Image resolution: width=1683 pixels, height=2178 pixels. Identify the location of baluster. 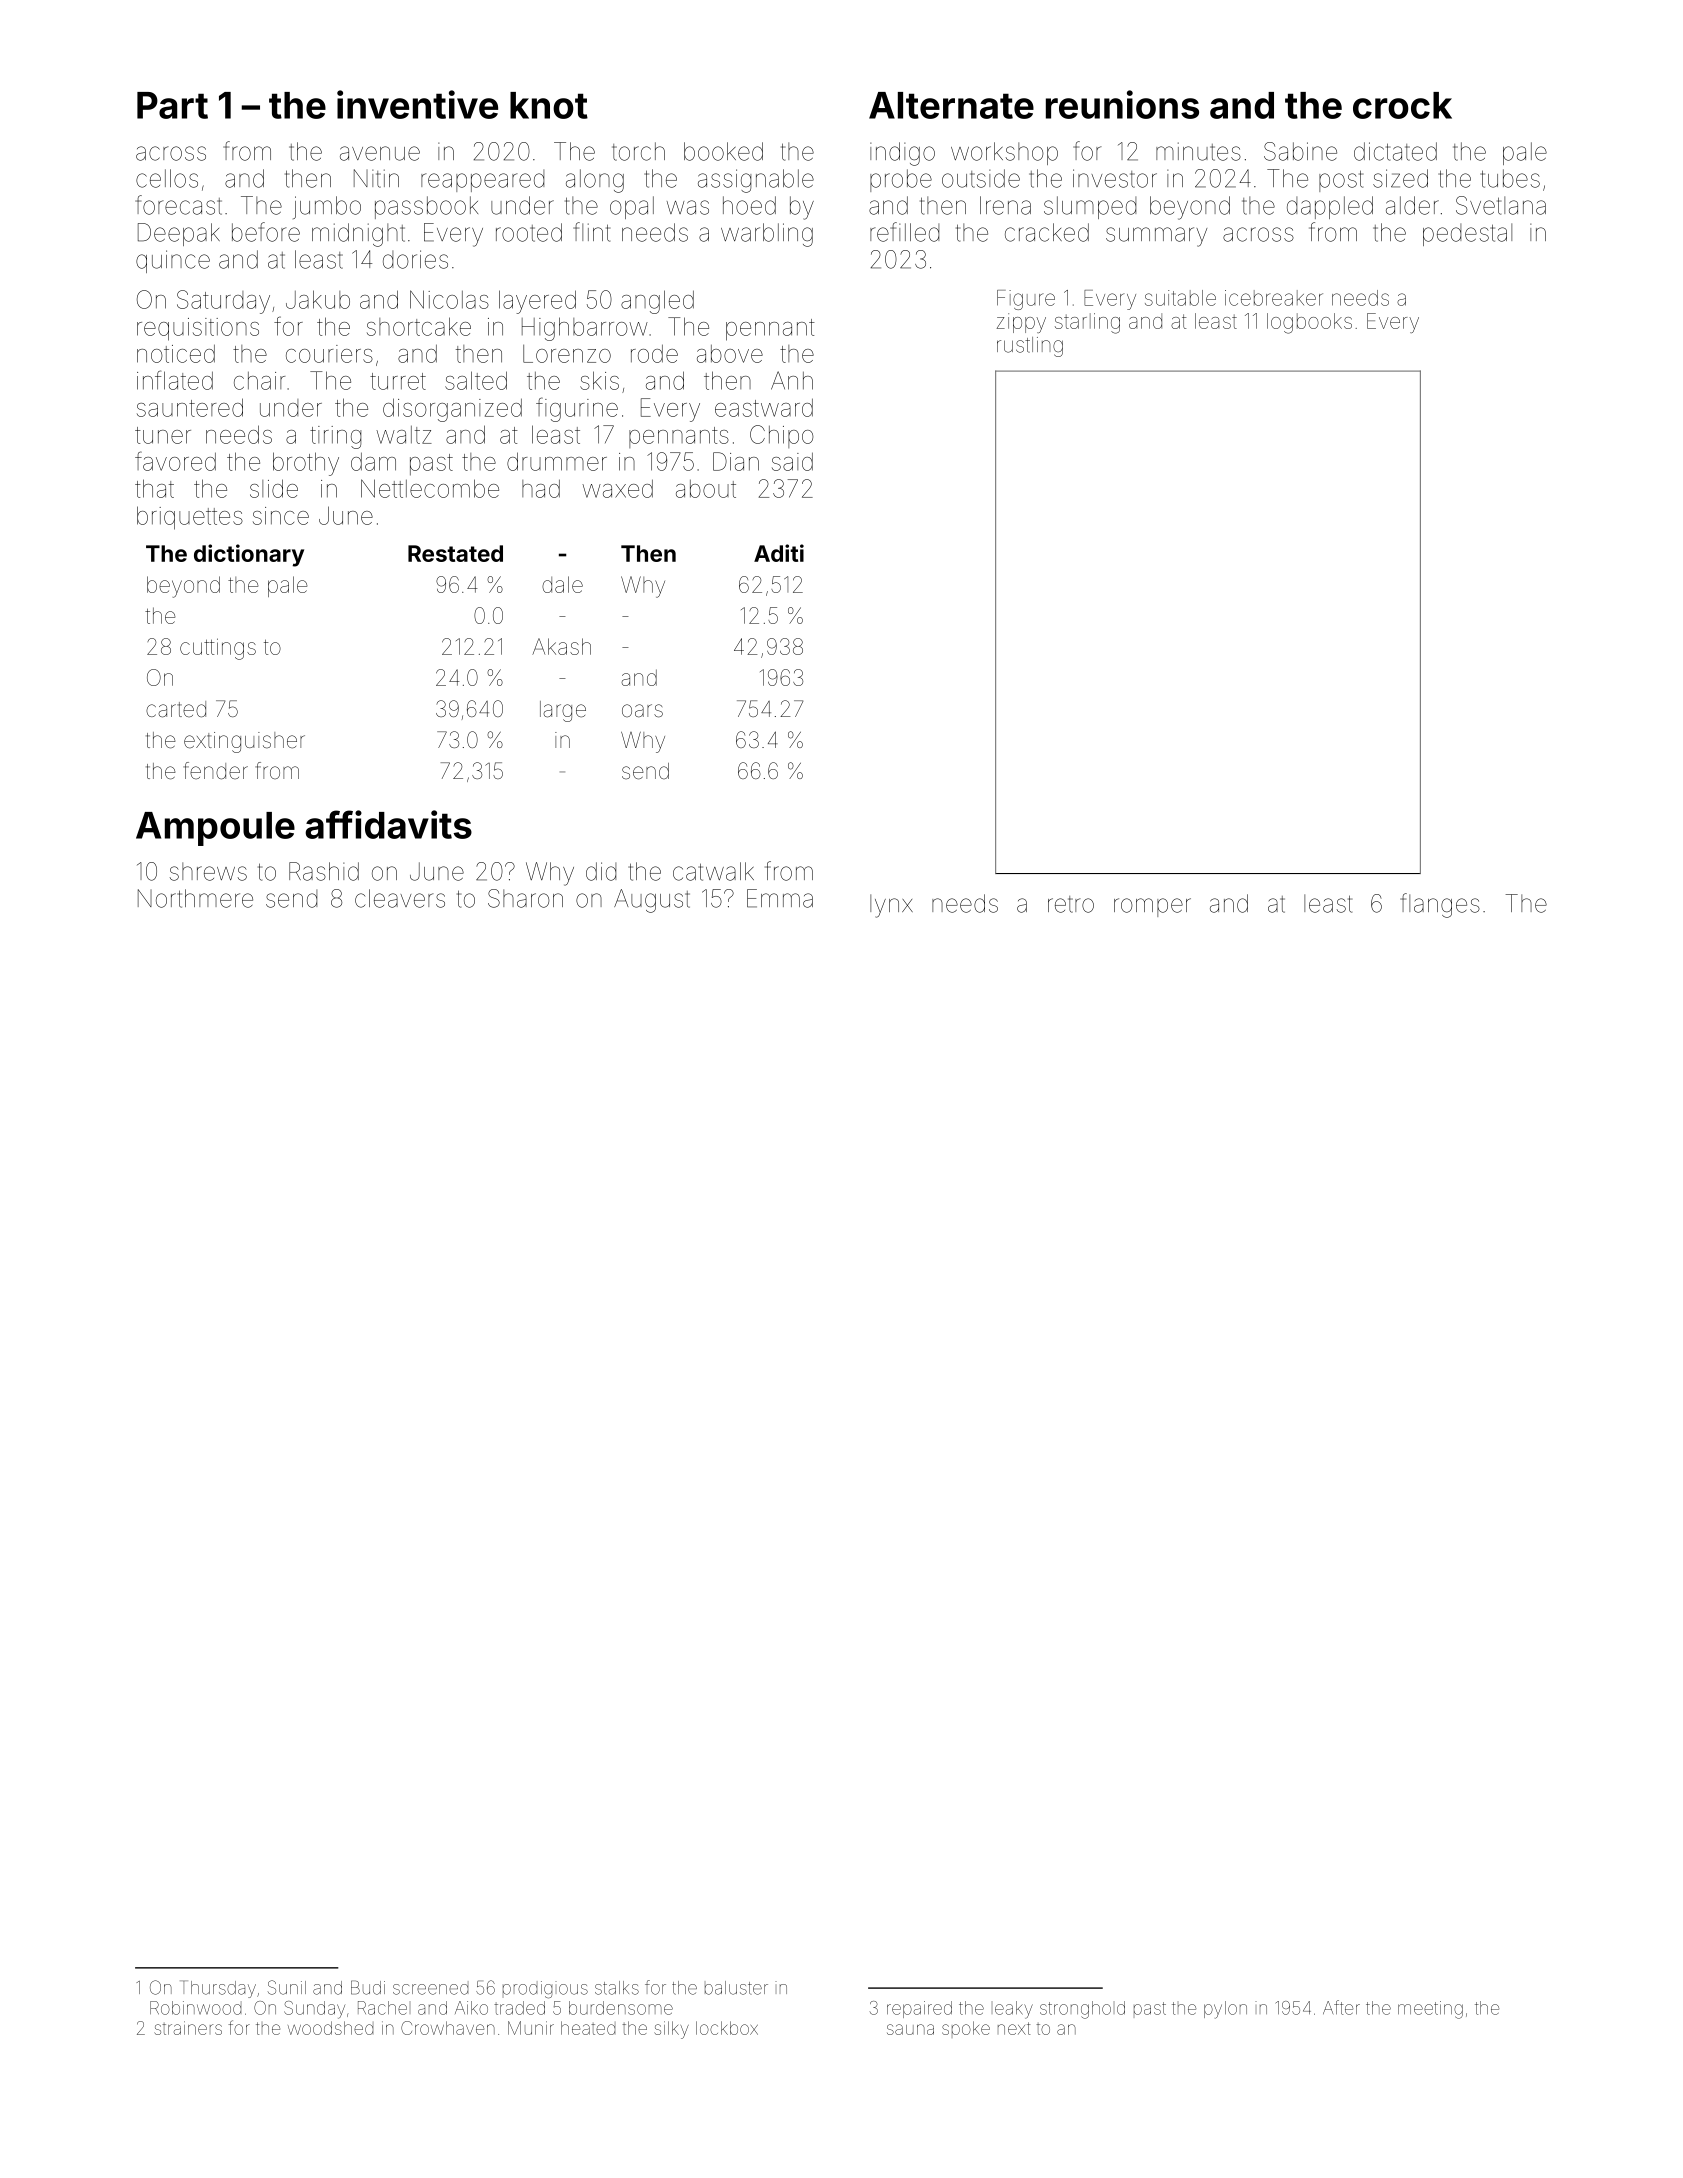
(736, 1988).
